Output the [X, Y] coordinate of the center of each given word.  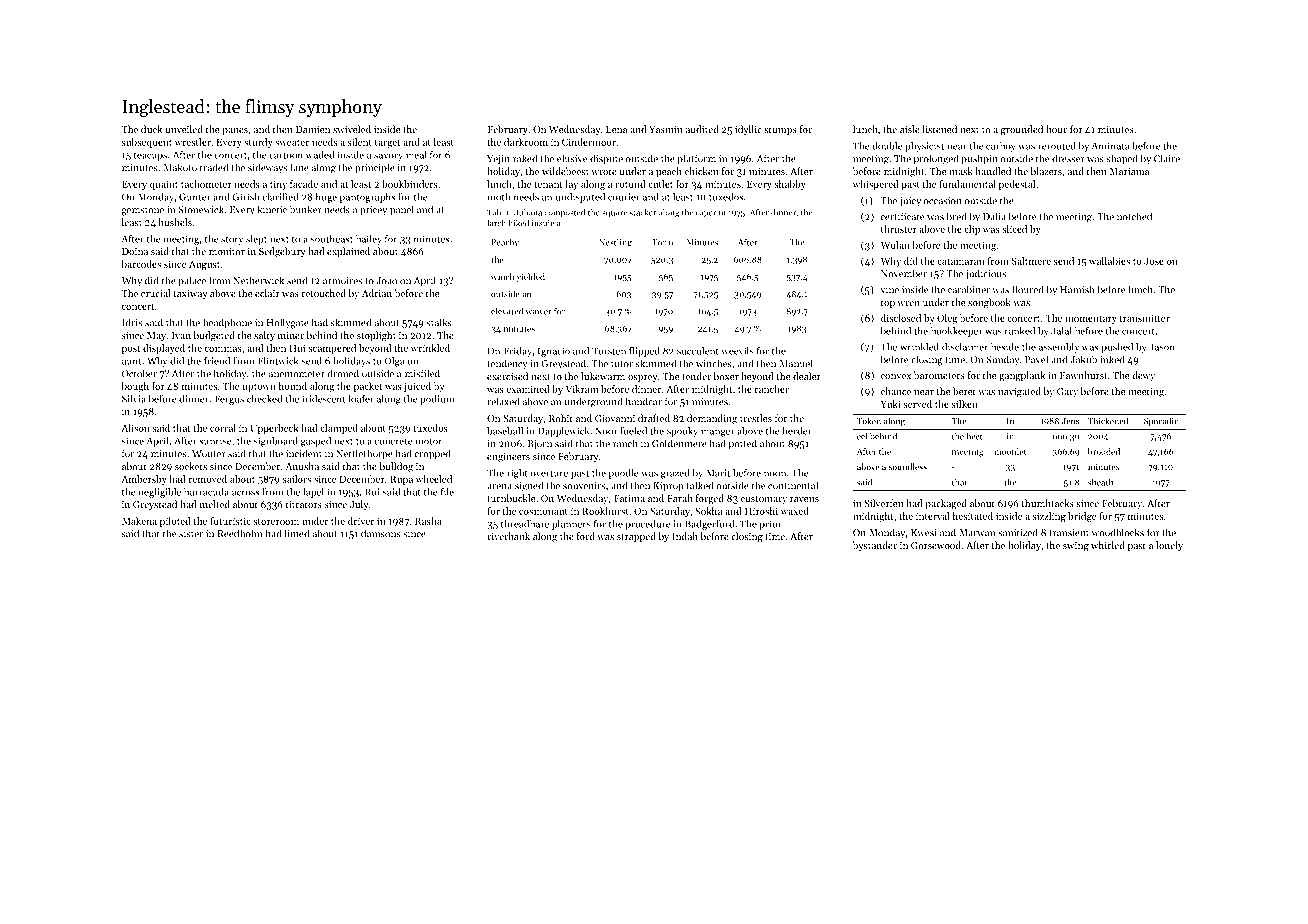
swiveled [352, 129]
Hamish [1077, 289]
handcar [644, 401]
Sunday [1003, 360]
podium [437, 400]
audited [702, 129]
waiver [539, 311]
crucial [155, 293]
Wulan [895, 245]
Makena [139, 521]
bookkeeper [957, 332]
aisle [910, 129]
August [204, 265]
